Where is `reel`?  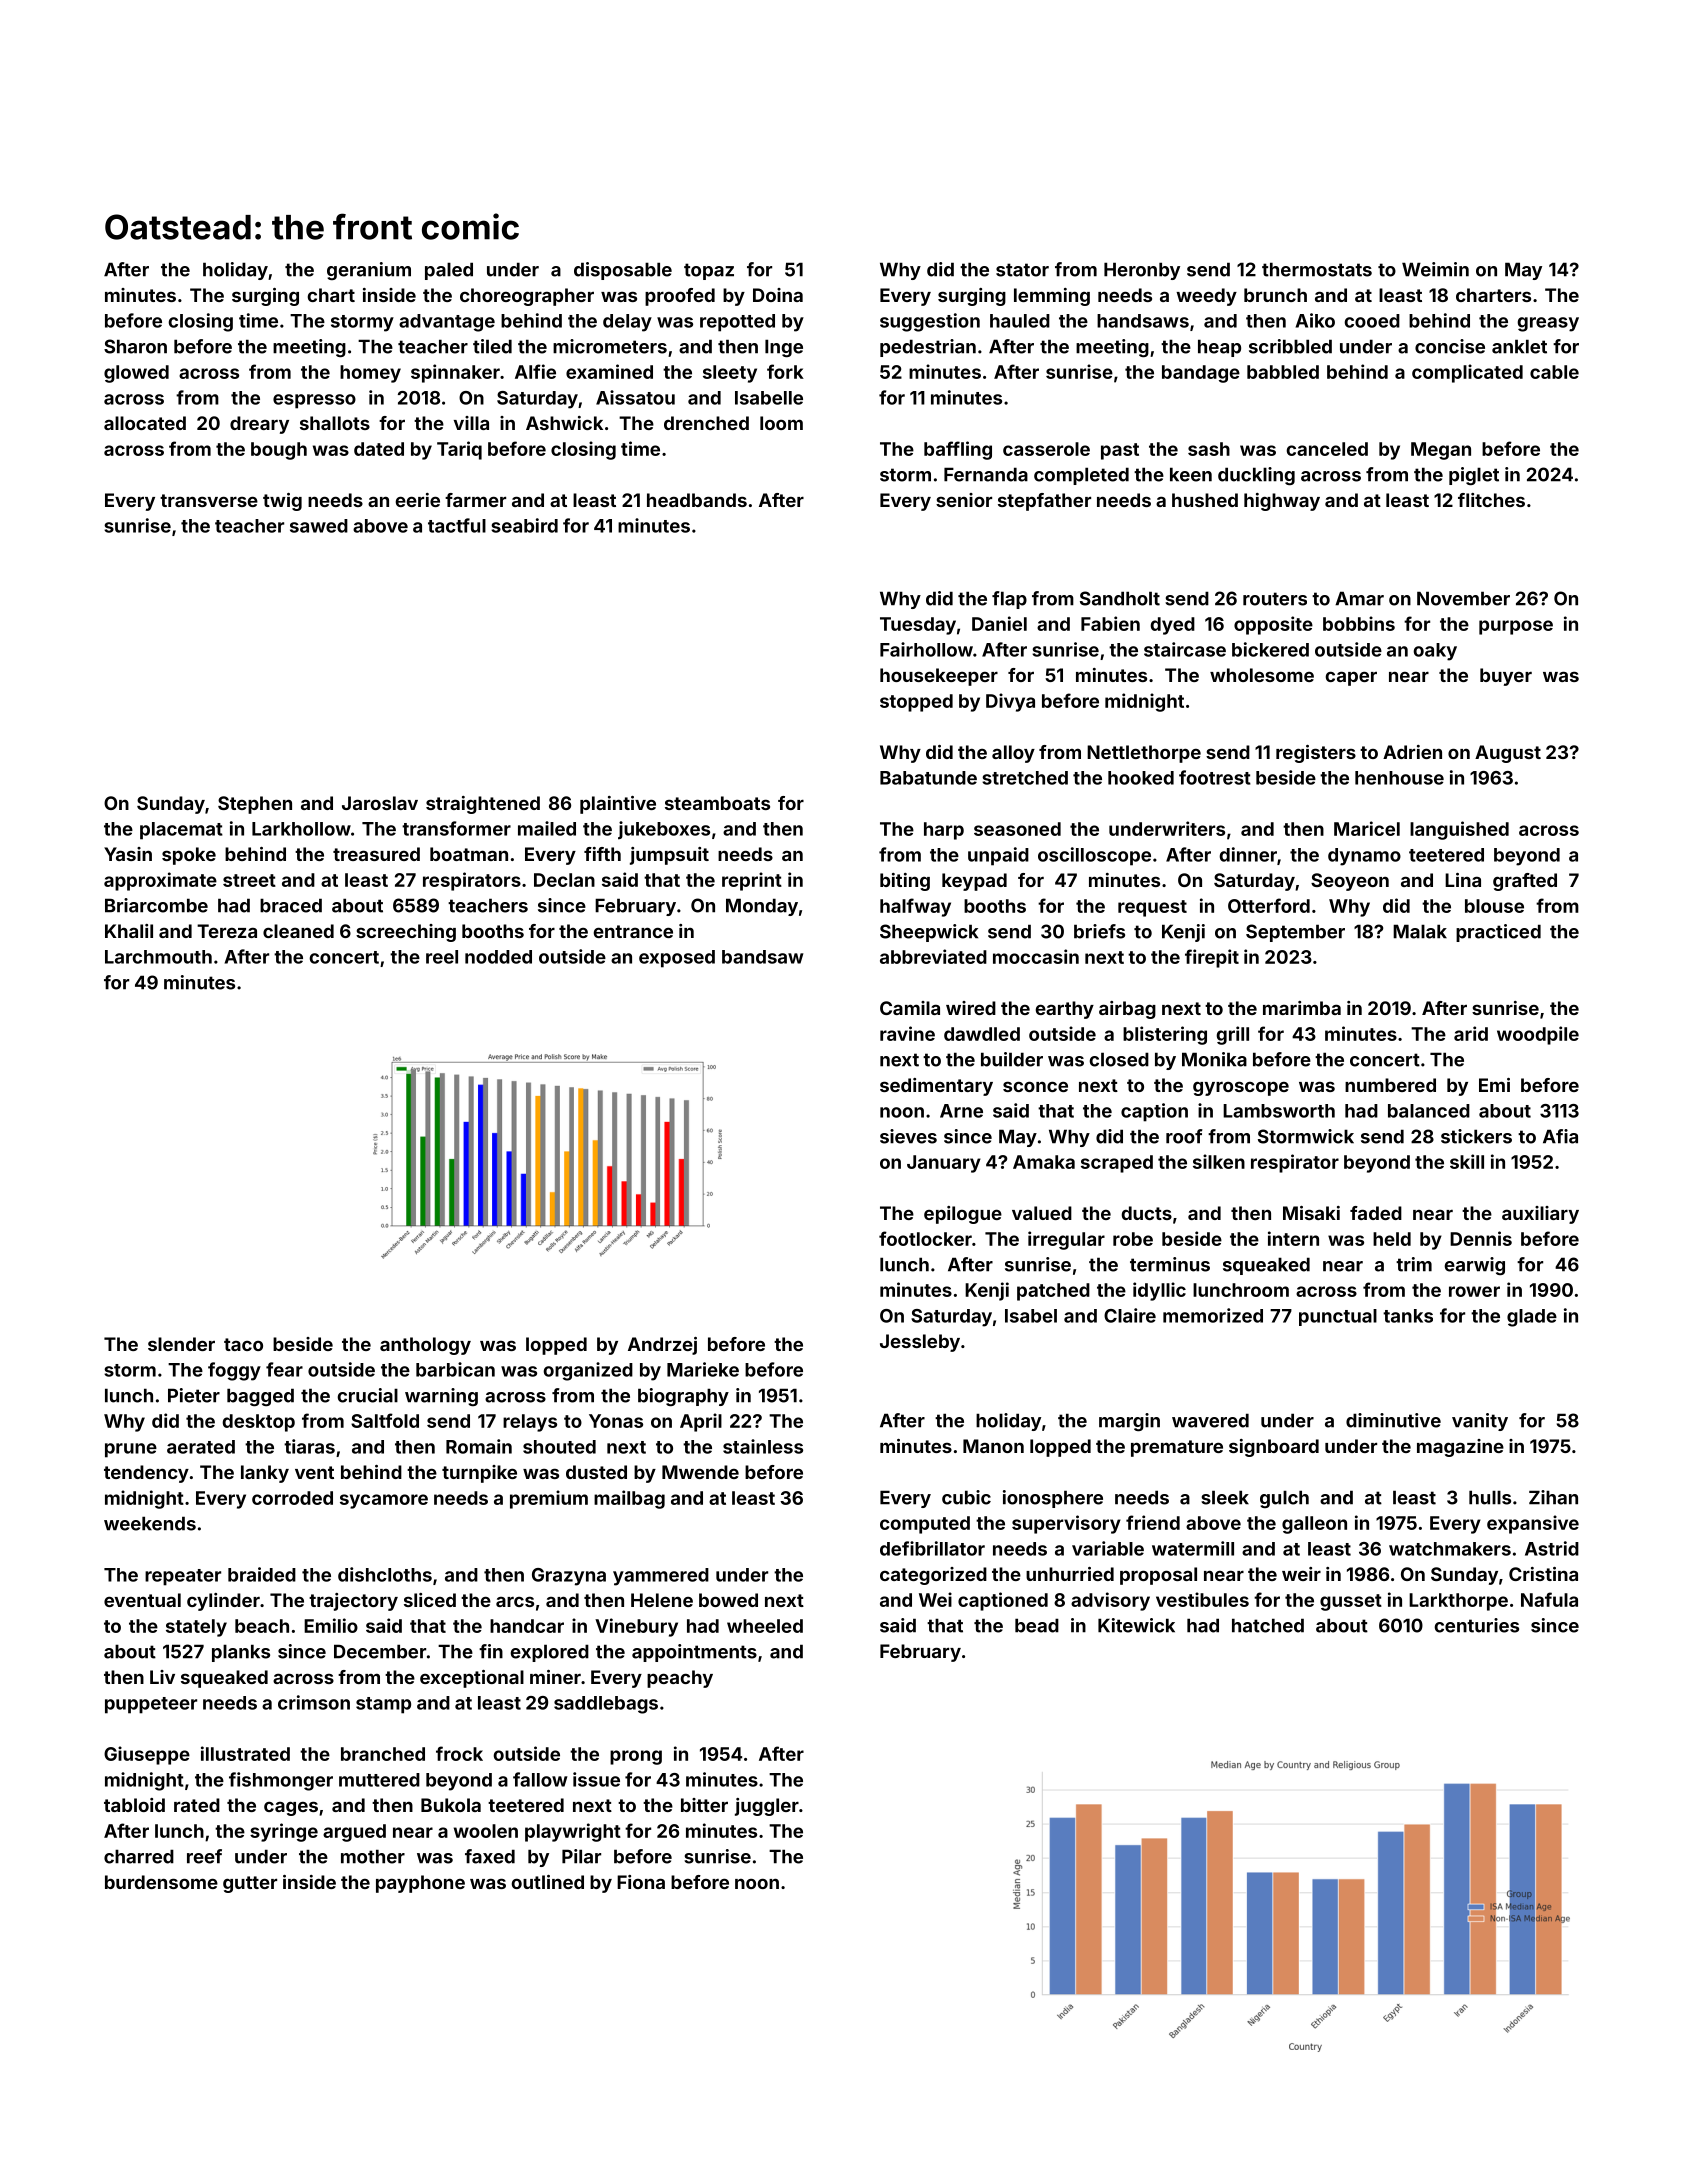
reel is located at coordinates (442, 957).
